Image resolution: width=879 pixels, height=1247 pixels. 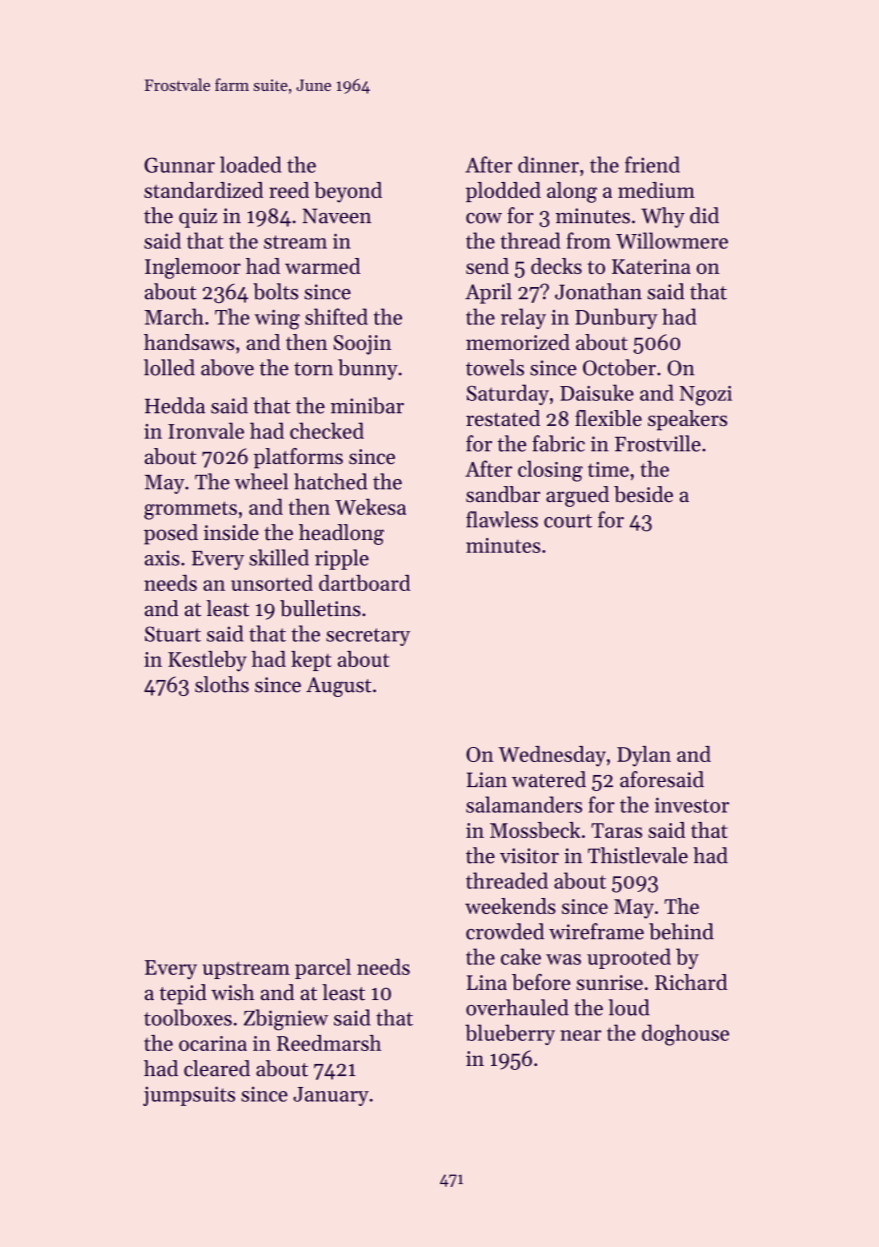 What do you see at coordinates (523, 318) in the screenshot?
I see `relay` at bounding box center [523, 318].
